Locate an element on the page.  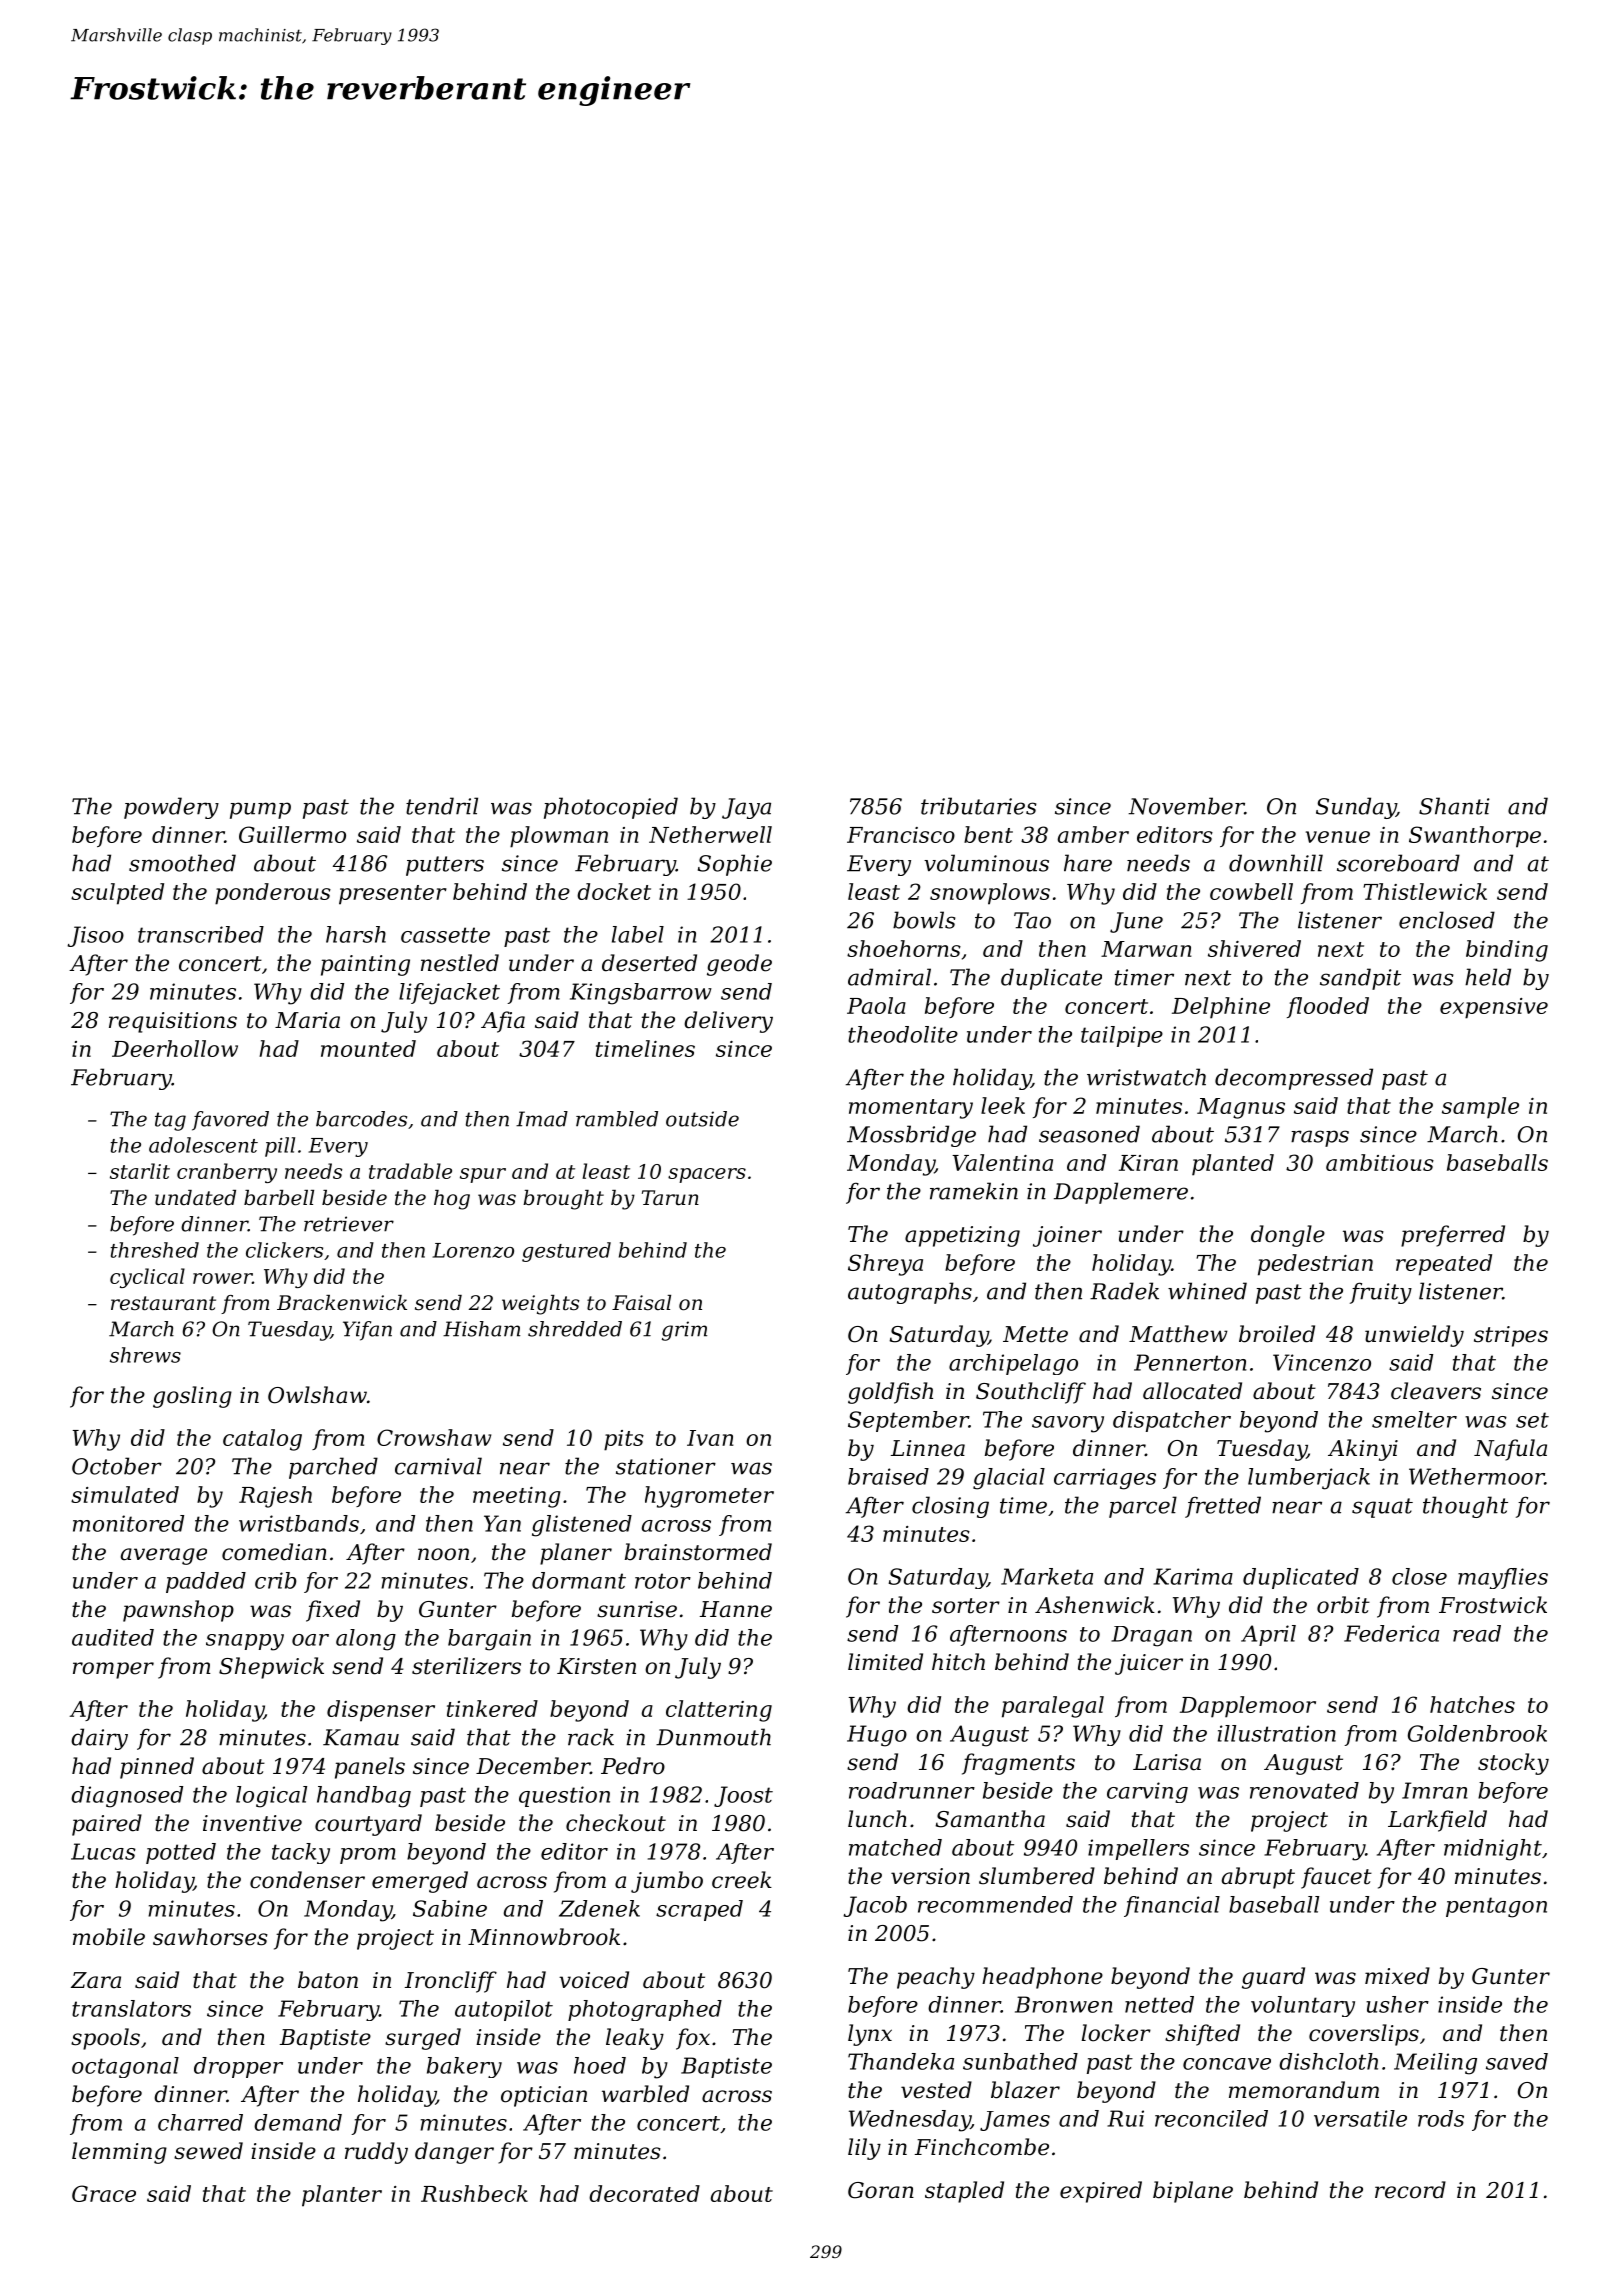
gestured is located at coordinates (566, 1252).
